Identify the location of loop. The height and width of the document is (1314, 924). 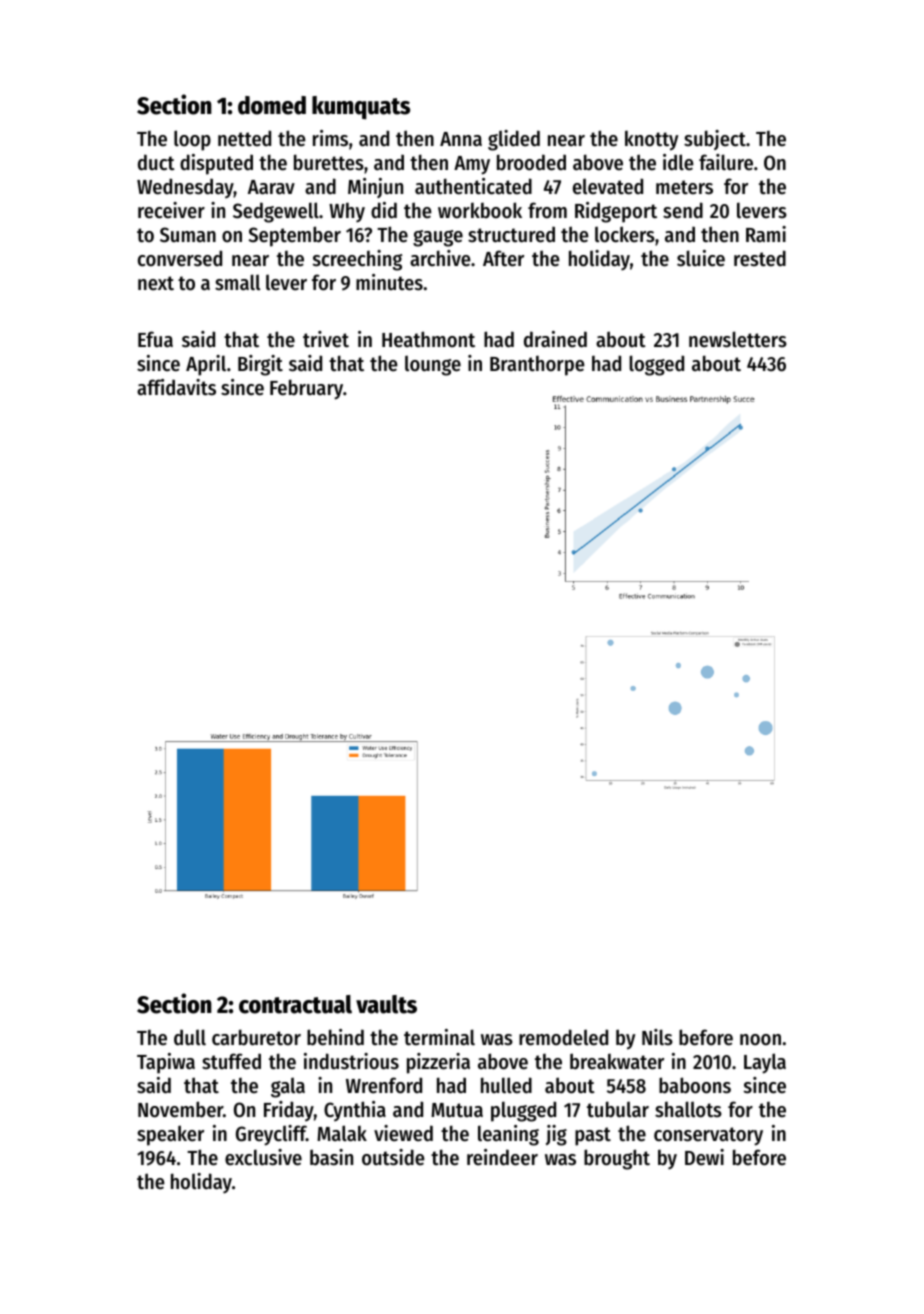
(192, 140).
